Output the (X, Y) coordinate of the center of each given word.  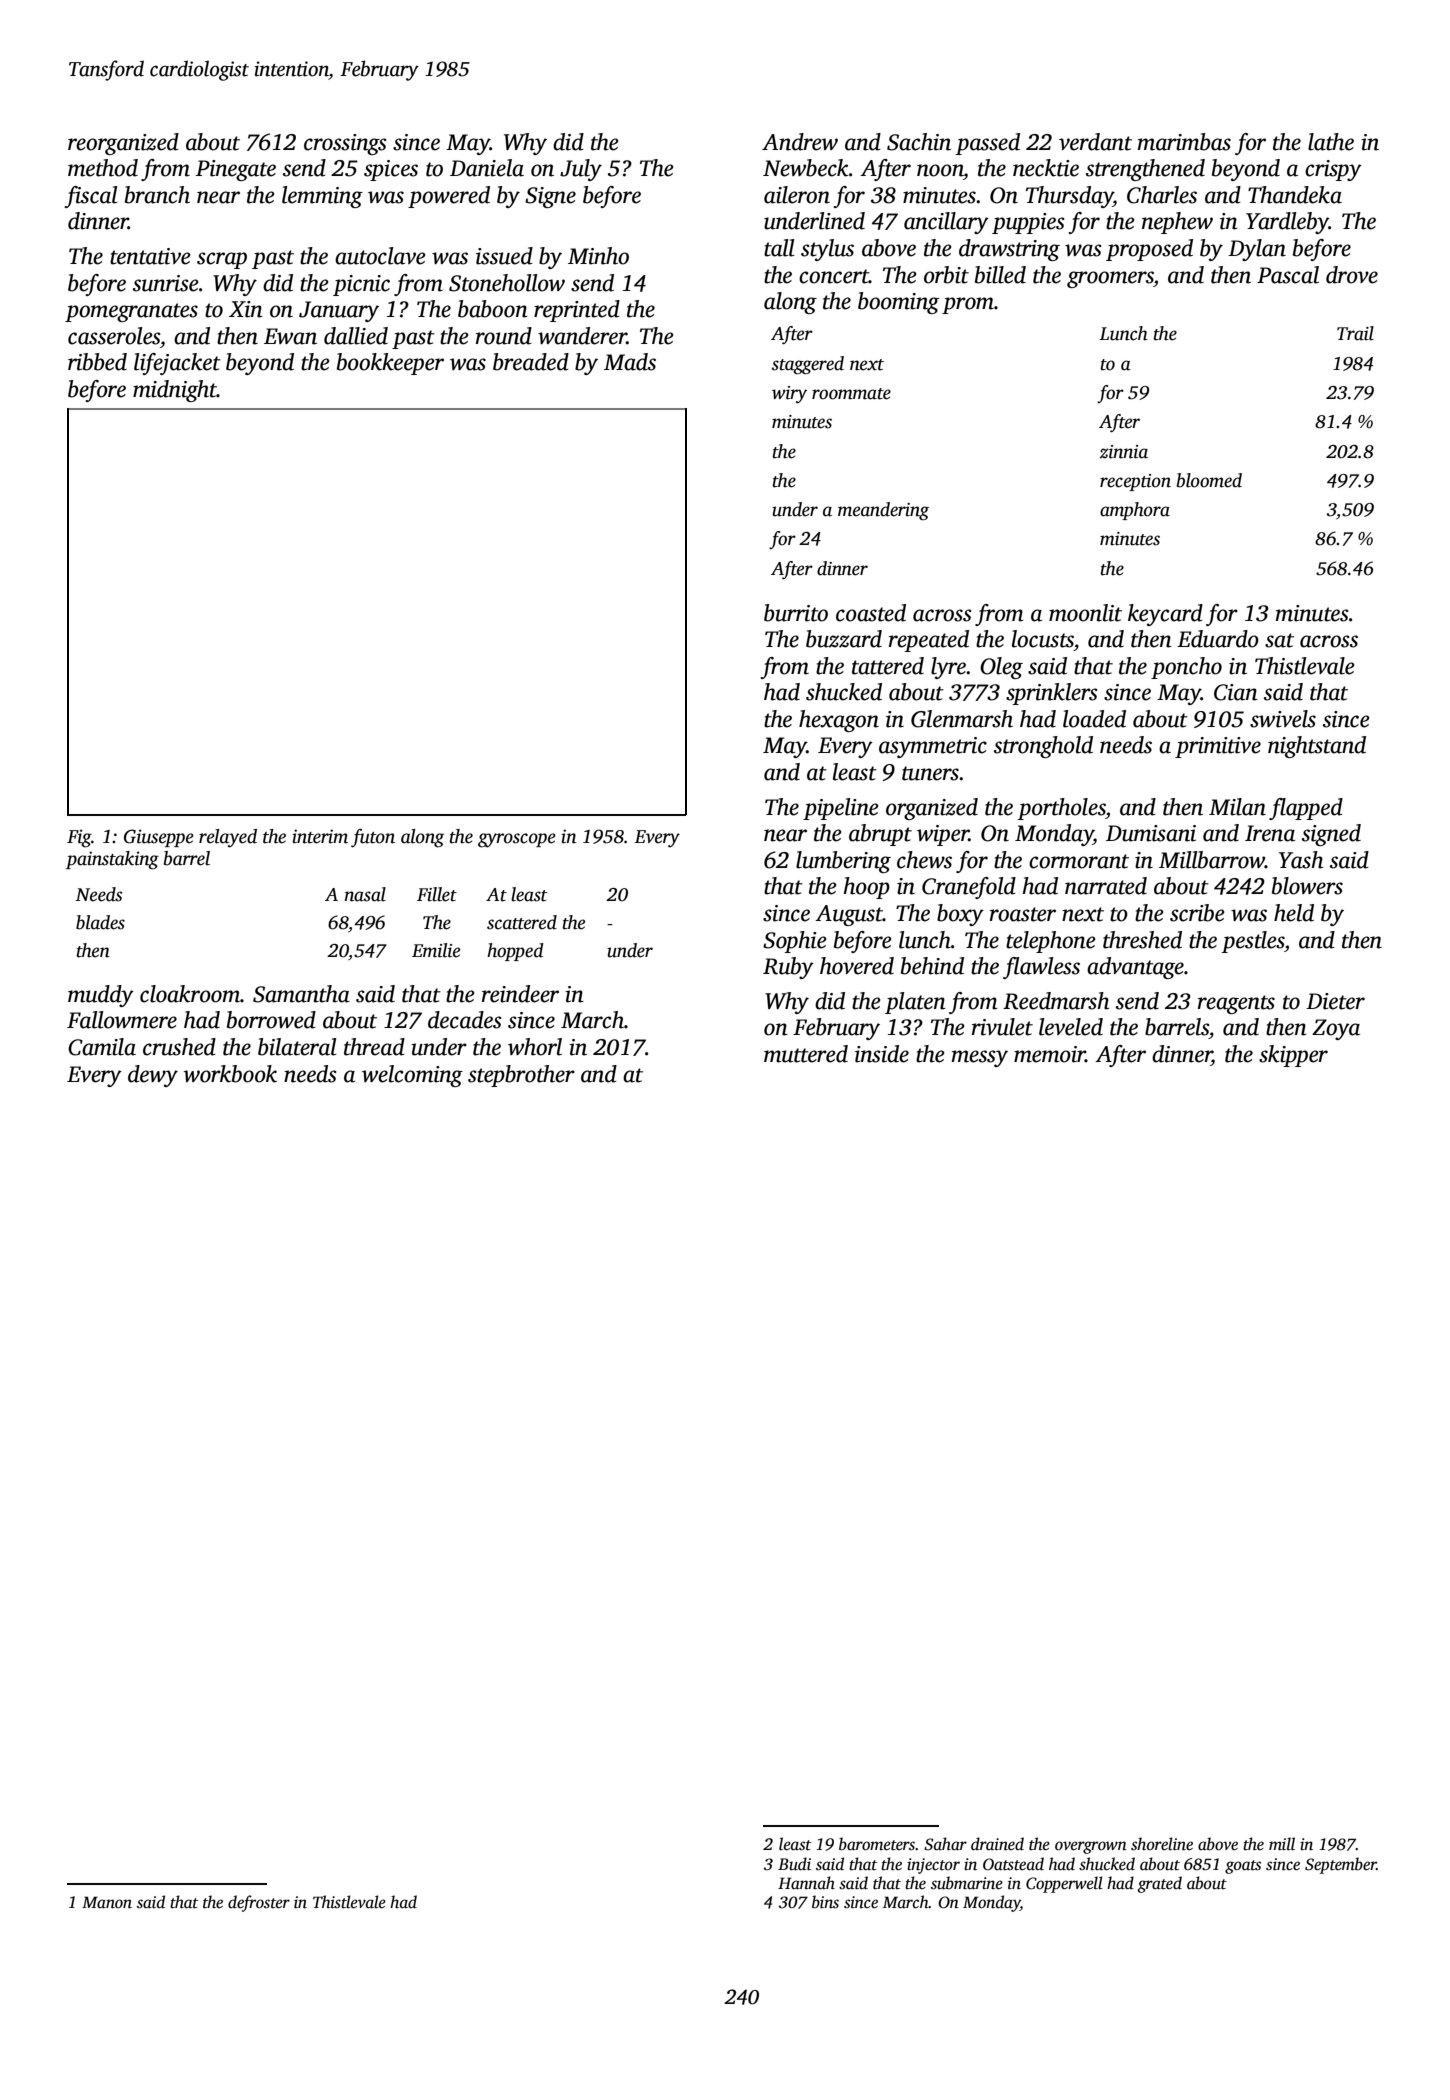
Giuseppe (159, 838)
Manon (107, 1902)
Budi (794, 1864)
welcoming (412, 1076)
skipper (1293, 1056)
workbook (230, 1074)
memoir (1050, 1054)
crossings (345, 144)
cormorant (1079, 861)
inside (882, 1054)
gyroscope (517, 840)
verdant (1095, 142)
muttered (806, 1054)
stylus (827, 250)
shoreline (1162, 1844)
